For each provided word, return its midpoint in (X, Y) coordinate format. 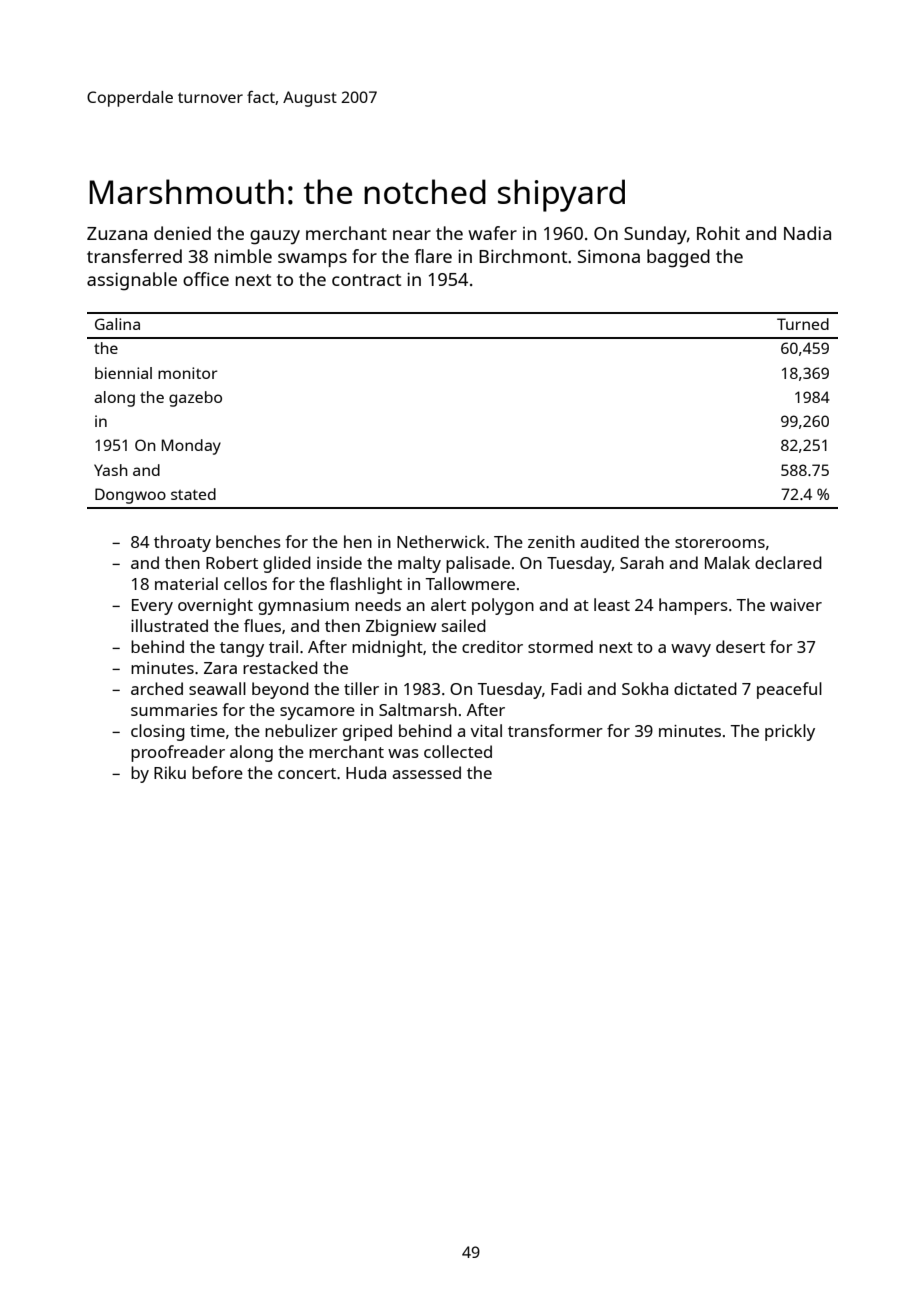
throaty (182, 543)
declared (788, 562)
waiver (796, 605)
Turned (803, 324)
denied (182, 233)
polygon (503, 606)
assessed (426, 772)
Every (152, 607)
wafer (492, 233)
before (217, 772)
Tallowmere (470, 583)
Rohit (718, 233)
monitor (188, 373)
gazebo (195, 399)
